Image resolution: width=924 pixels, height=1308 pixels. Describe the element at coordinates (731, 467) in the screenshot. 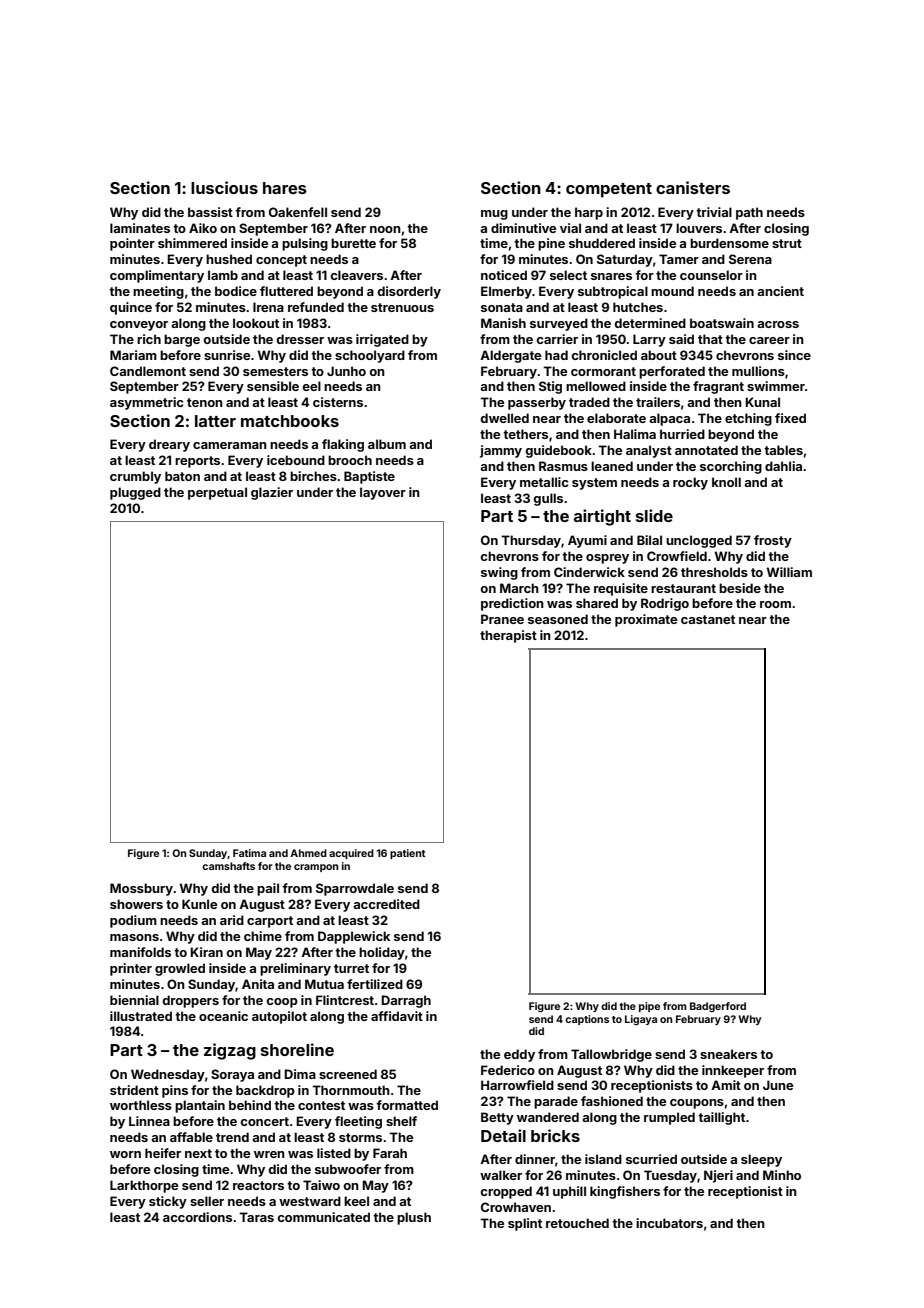

I see `scorching` at that location.
